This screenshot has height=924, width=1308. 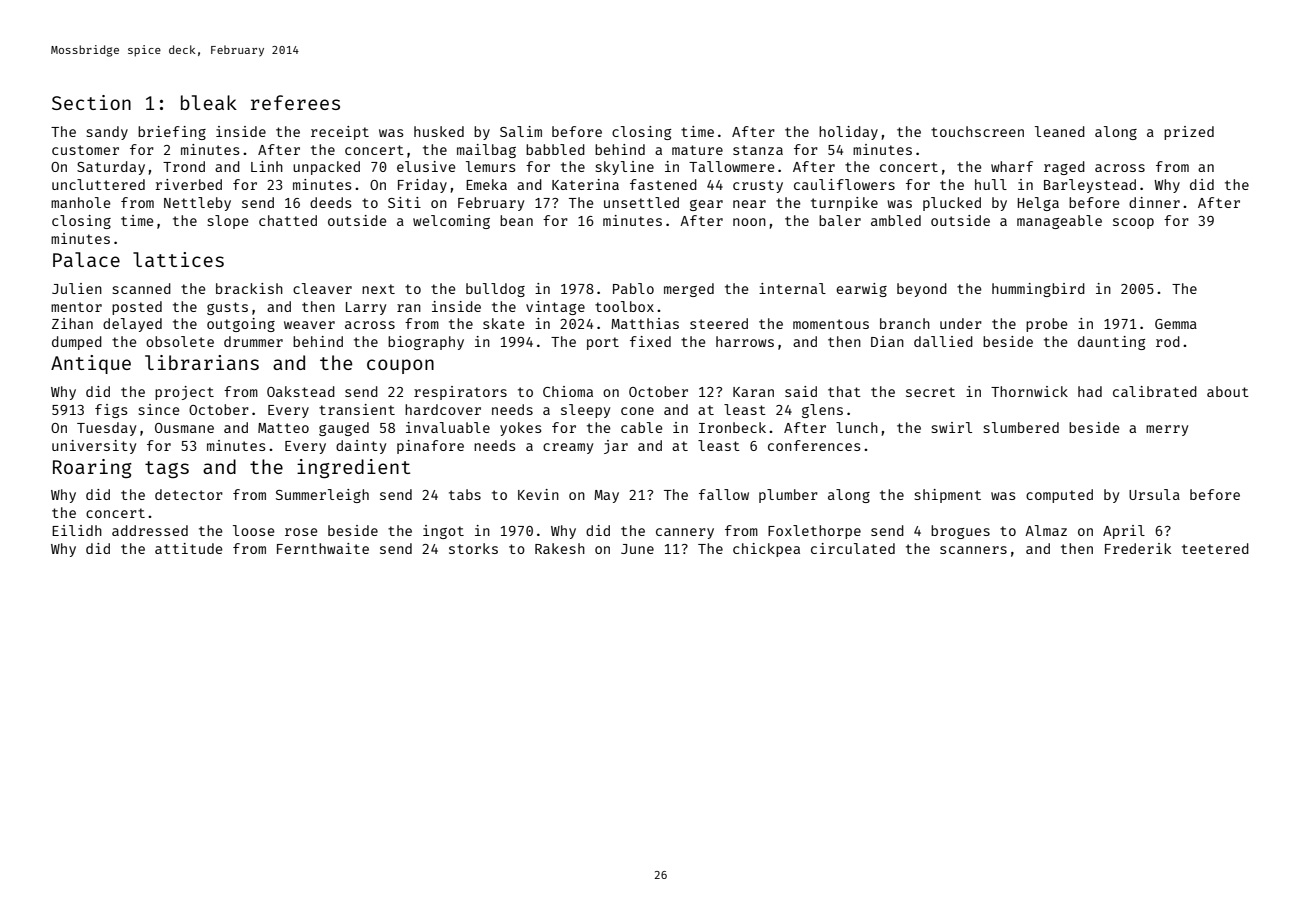 I want to click on attitude, so click(x=188, y=548).
